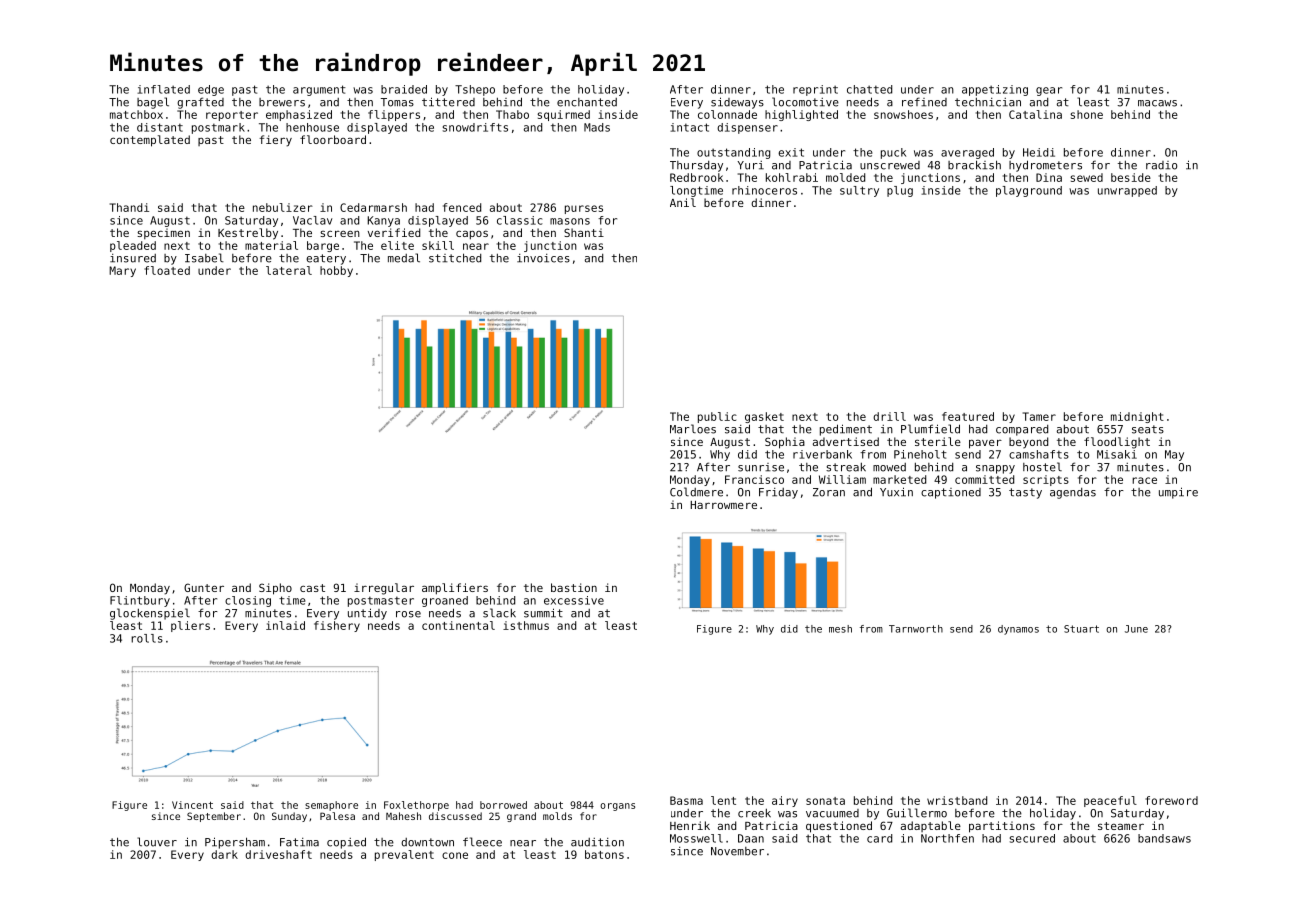 This page has width=1308, height=924. I want to click on public, so click(717, 417).
